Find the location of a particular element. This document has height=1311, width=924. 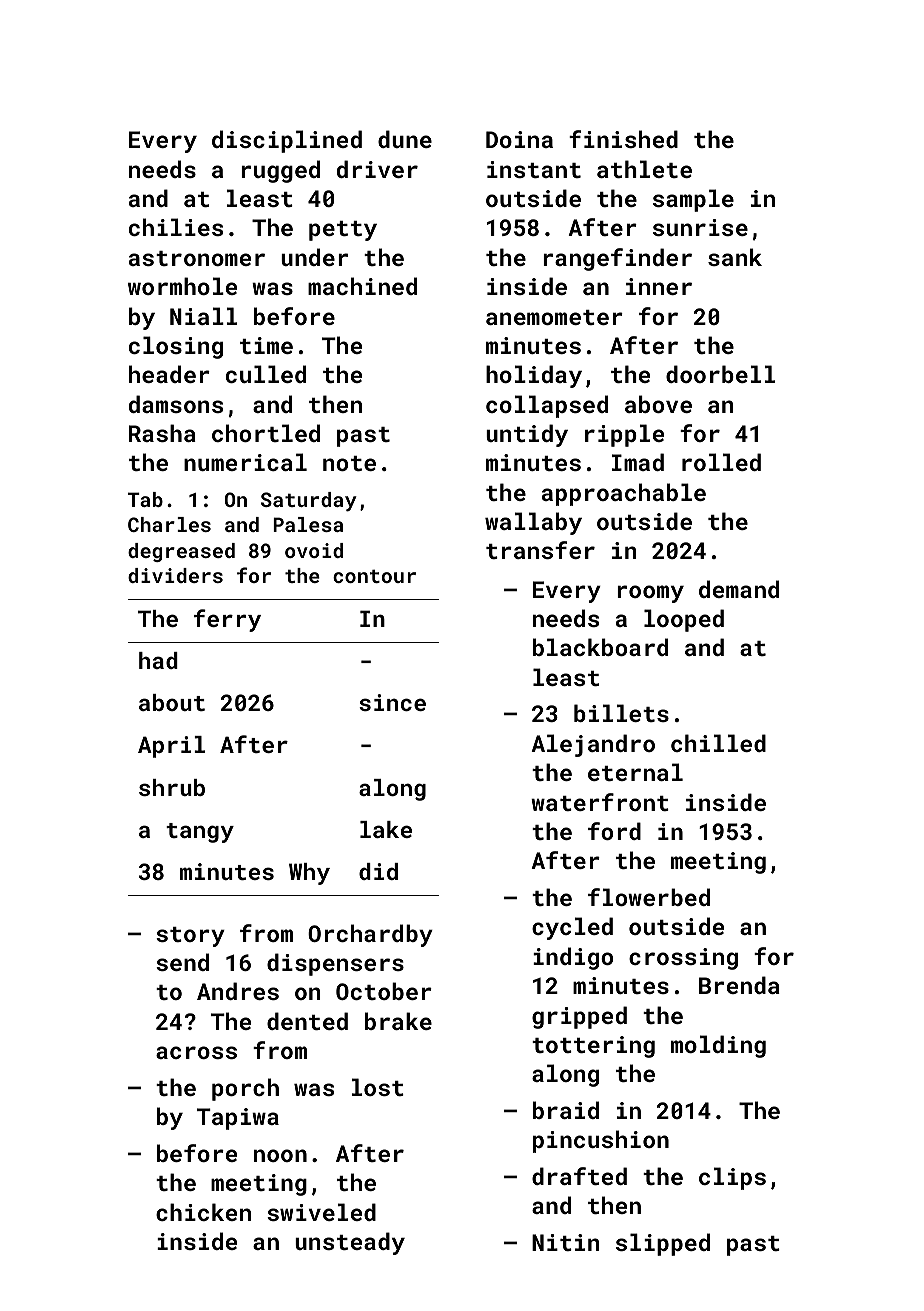

holiday is located at coordinates (534, 376).
